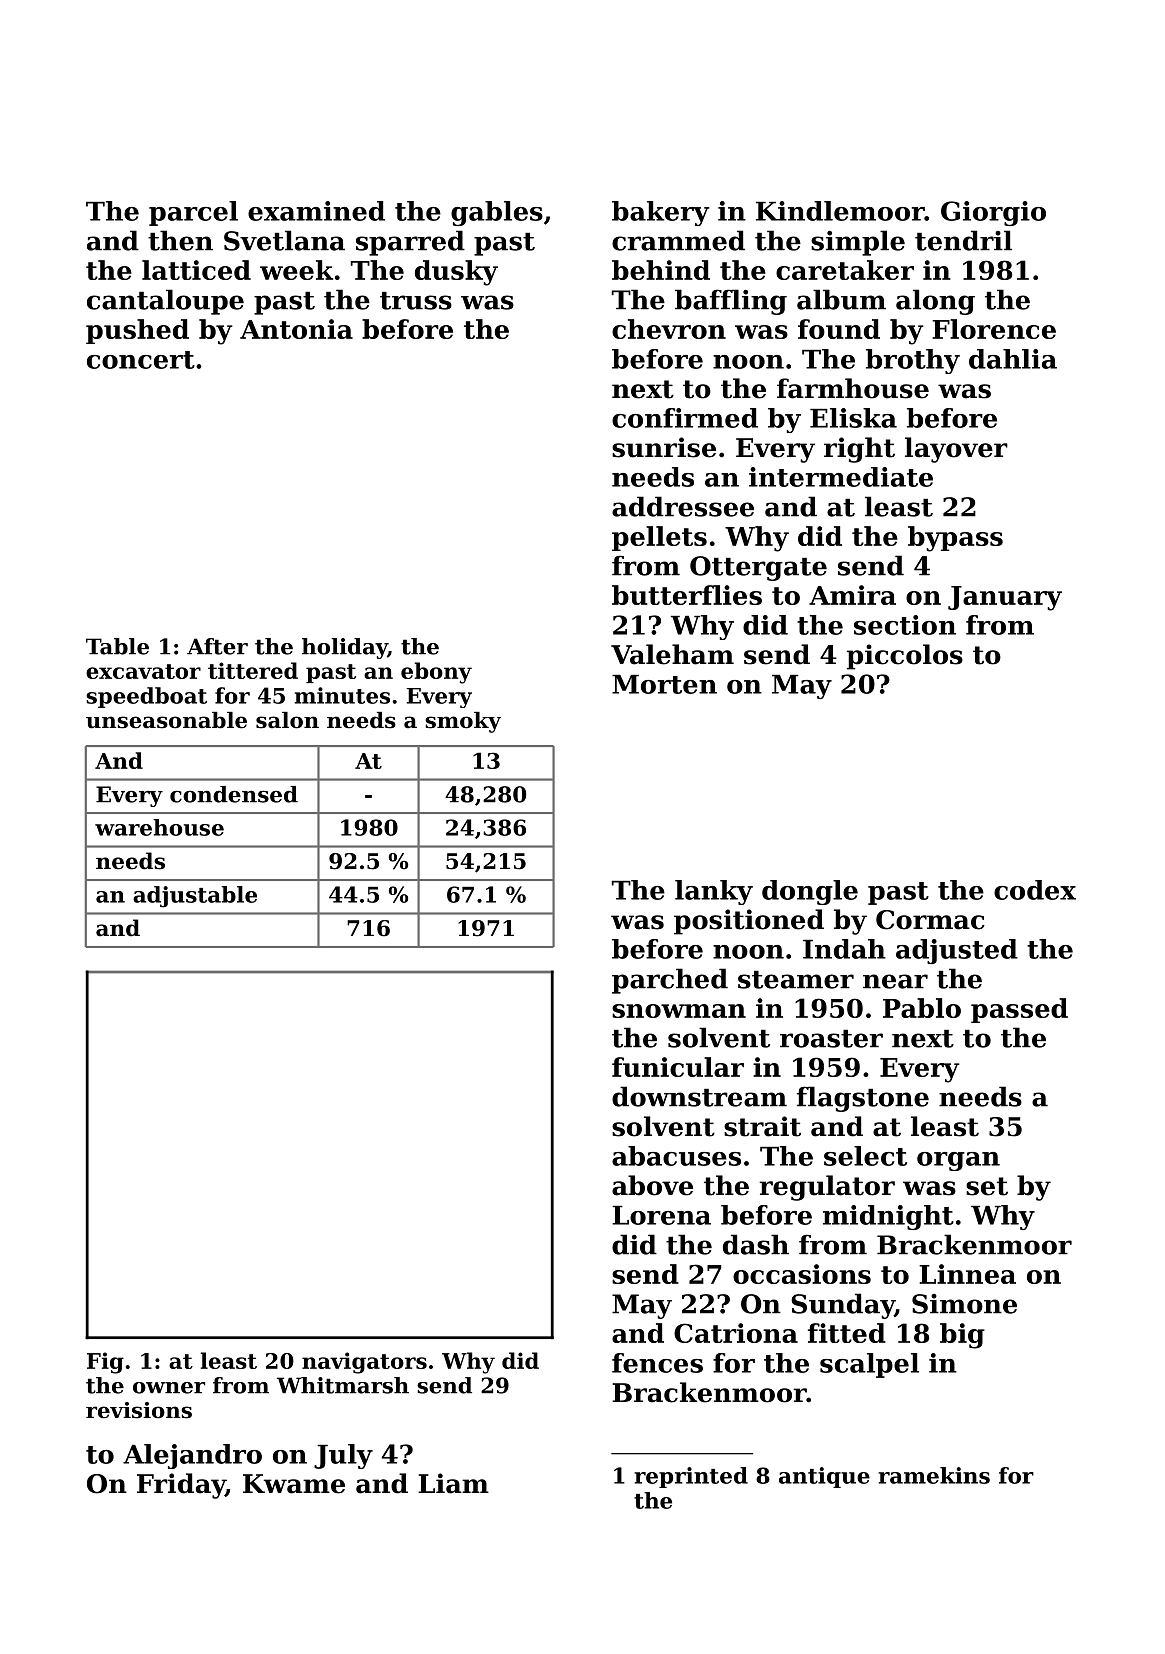 The width and height of the document is (1165, 1654). Describe the element at coordinates (691, 1477) in the document. I see `reprinted` at that location.
